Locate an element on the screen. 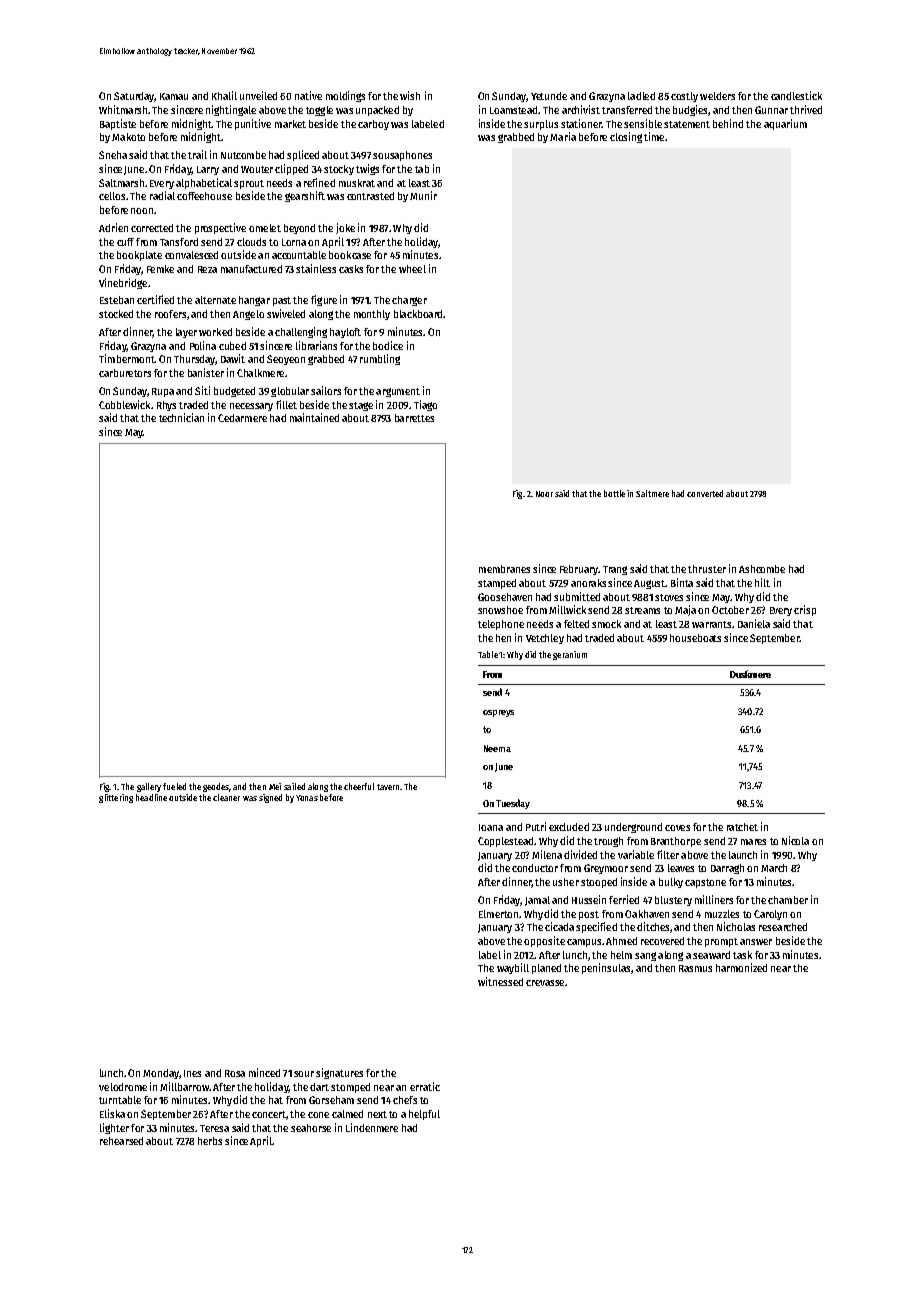  converted is located at coordinates (705, 493).
